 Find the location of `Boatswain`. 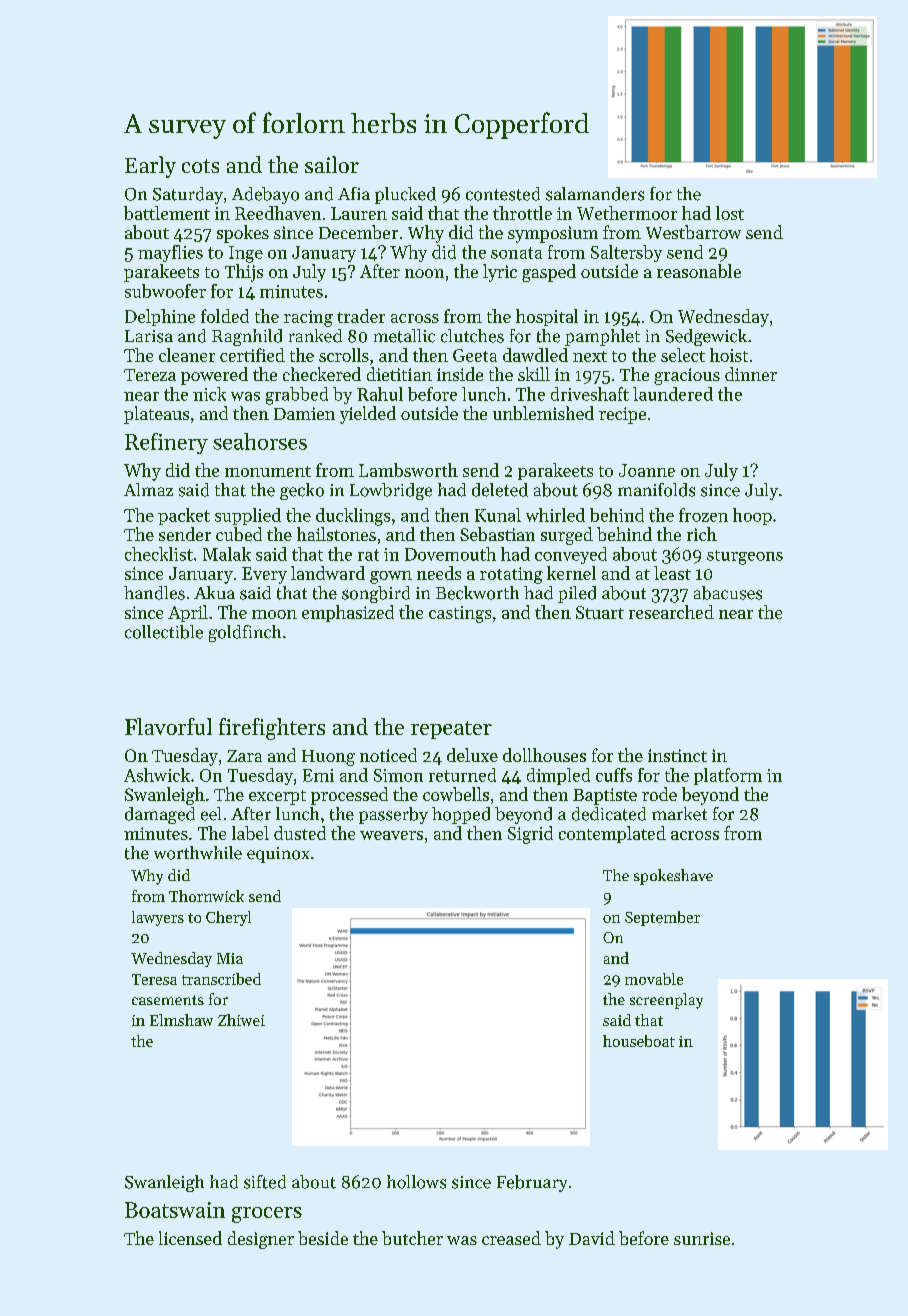

Boatswain is located at coordinates (175, 1210).
